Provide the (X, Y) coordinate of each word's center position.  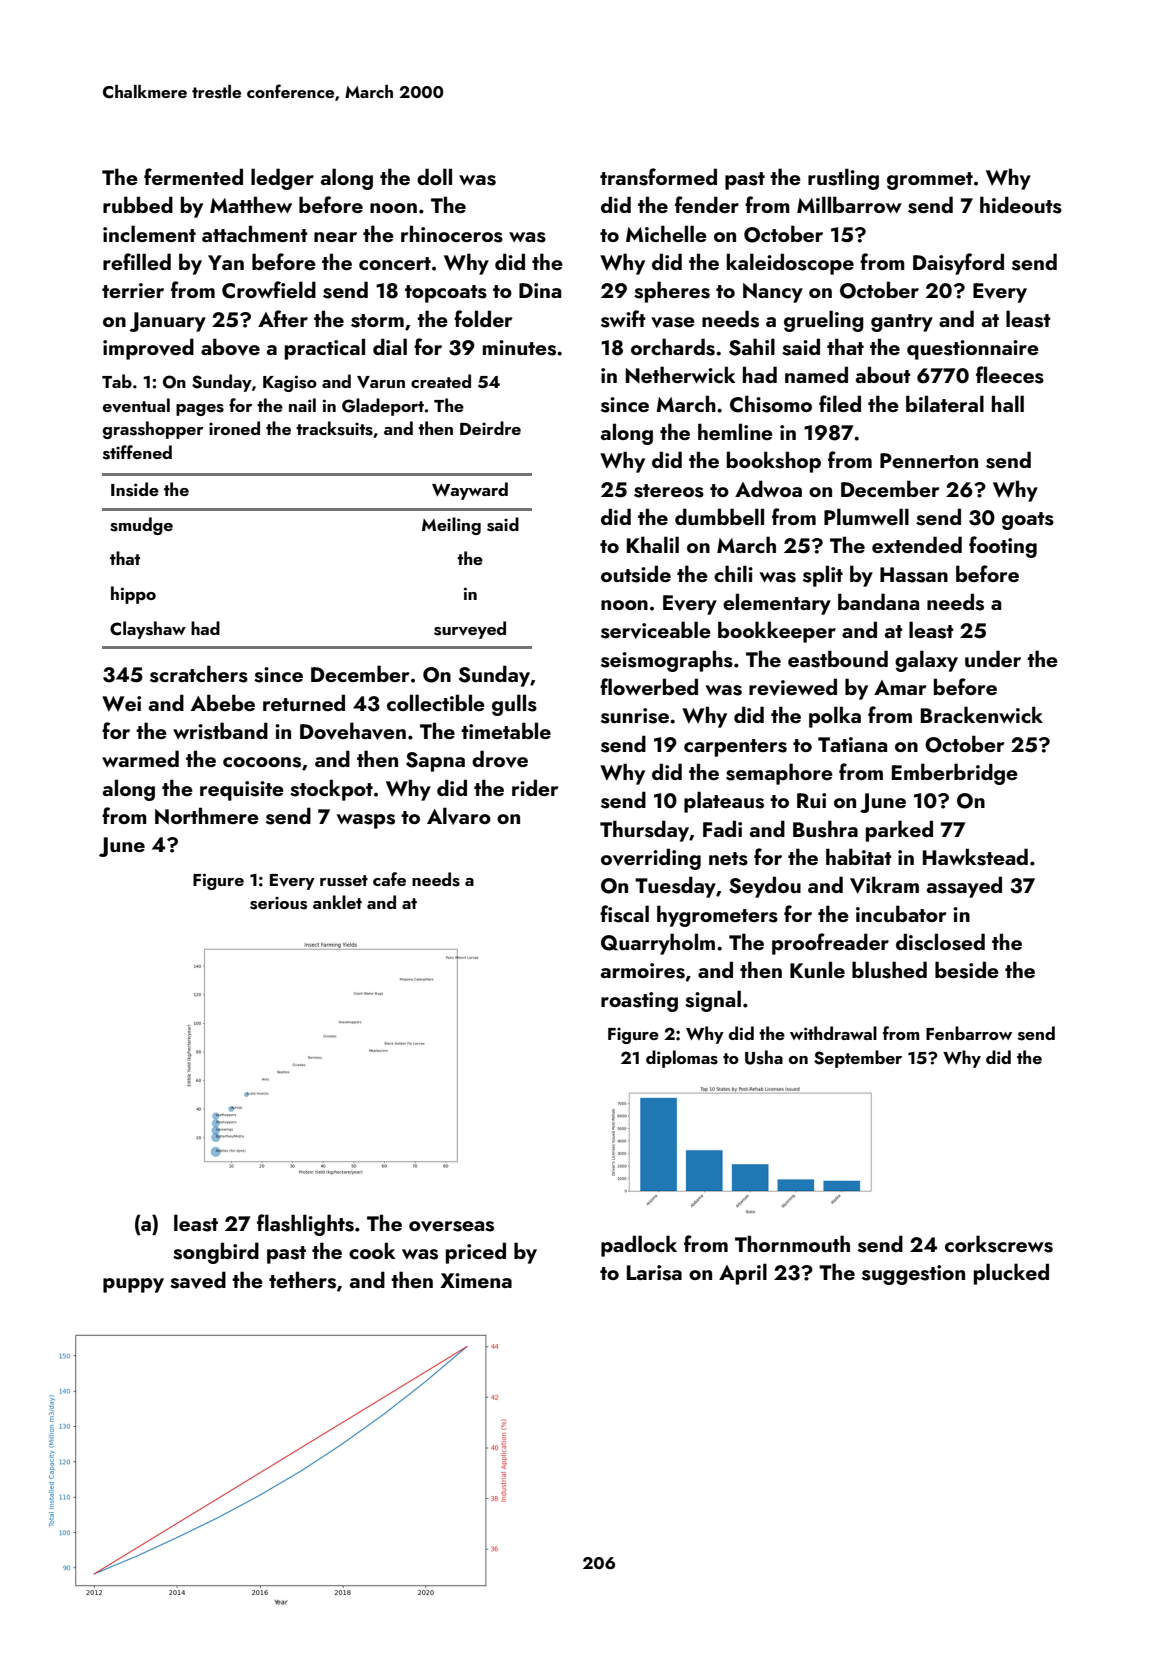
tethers (302, 1280)
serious (278, 903)
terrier (133, 290)
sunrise (635, 716)
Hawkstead (975, 857)
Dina (540, 290)
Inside (135, 489)
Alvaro (459, 816)
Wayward (470, 491)
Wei (121, 704)
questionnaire (973, 350)
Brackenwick (982, 714)
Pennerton (929, 460)
